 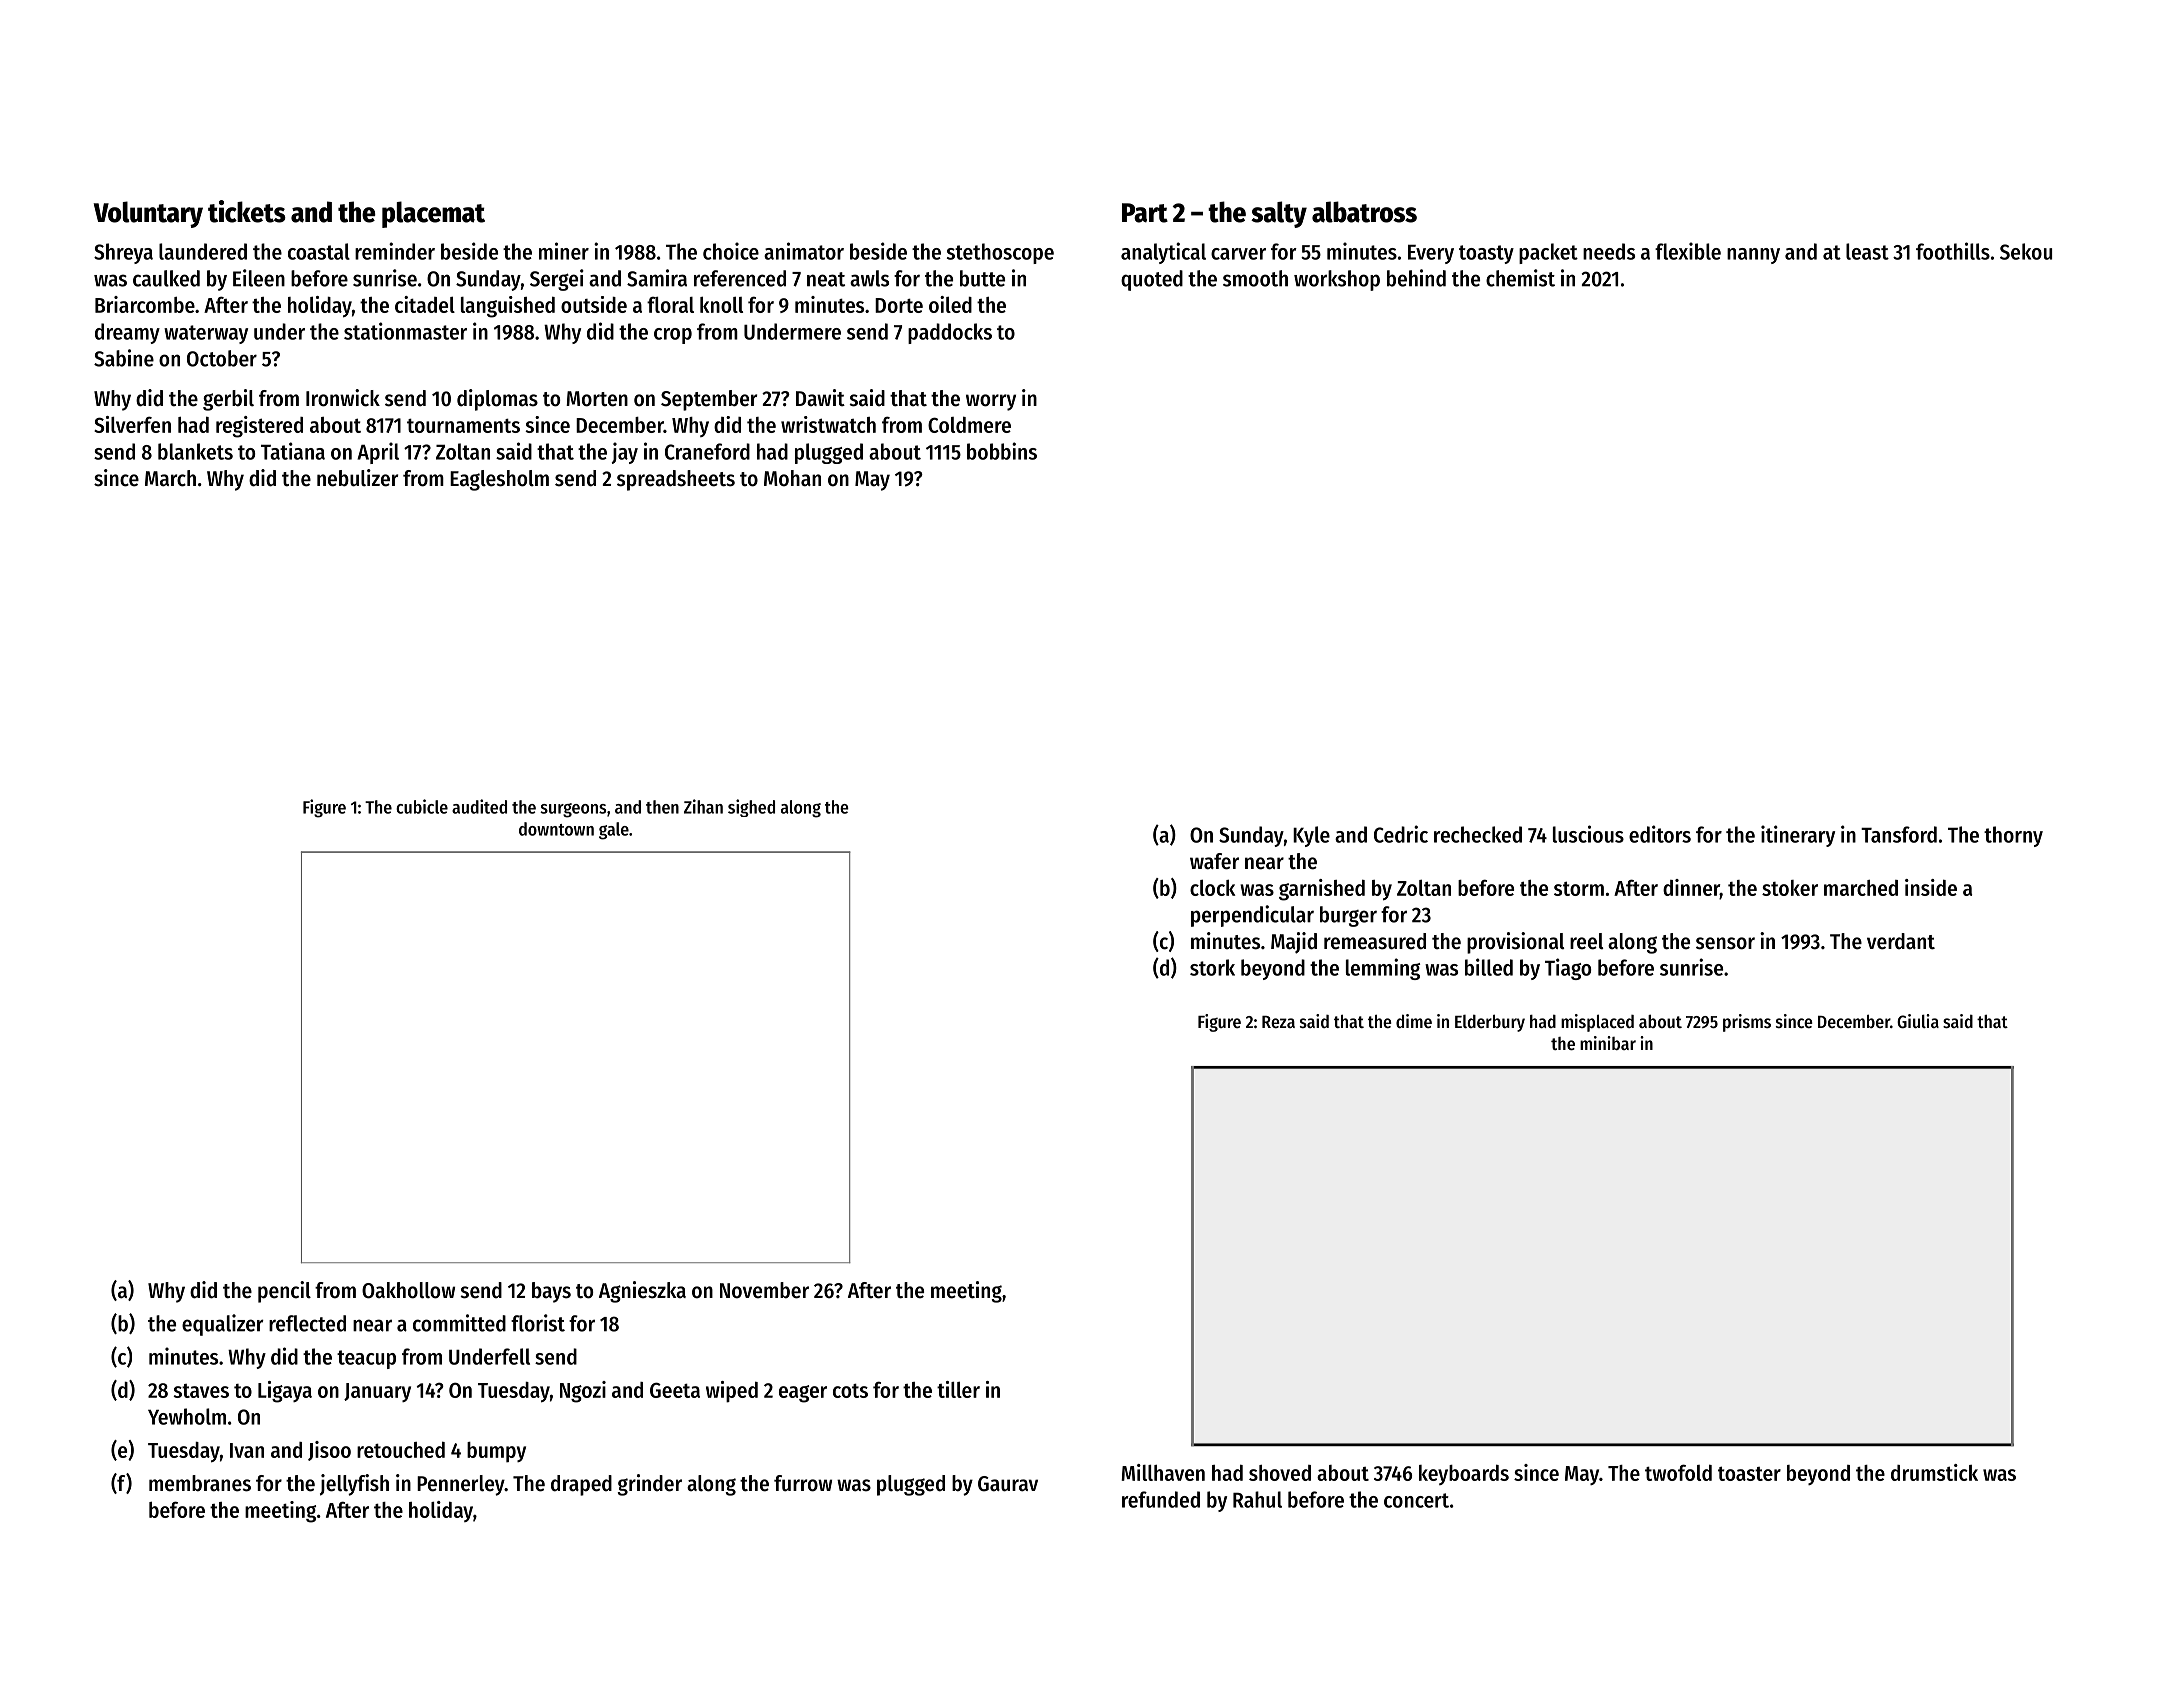 What do you see at coordinates (123, 253) in the document?
I see `Shreya` at bounding box center [123, 253].
